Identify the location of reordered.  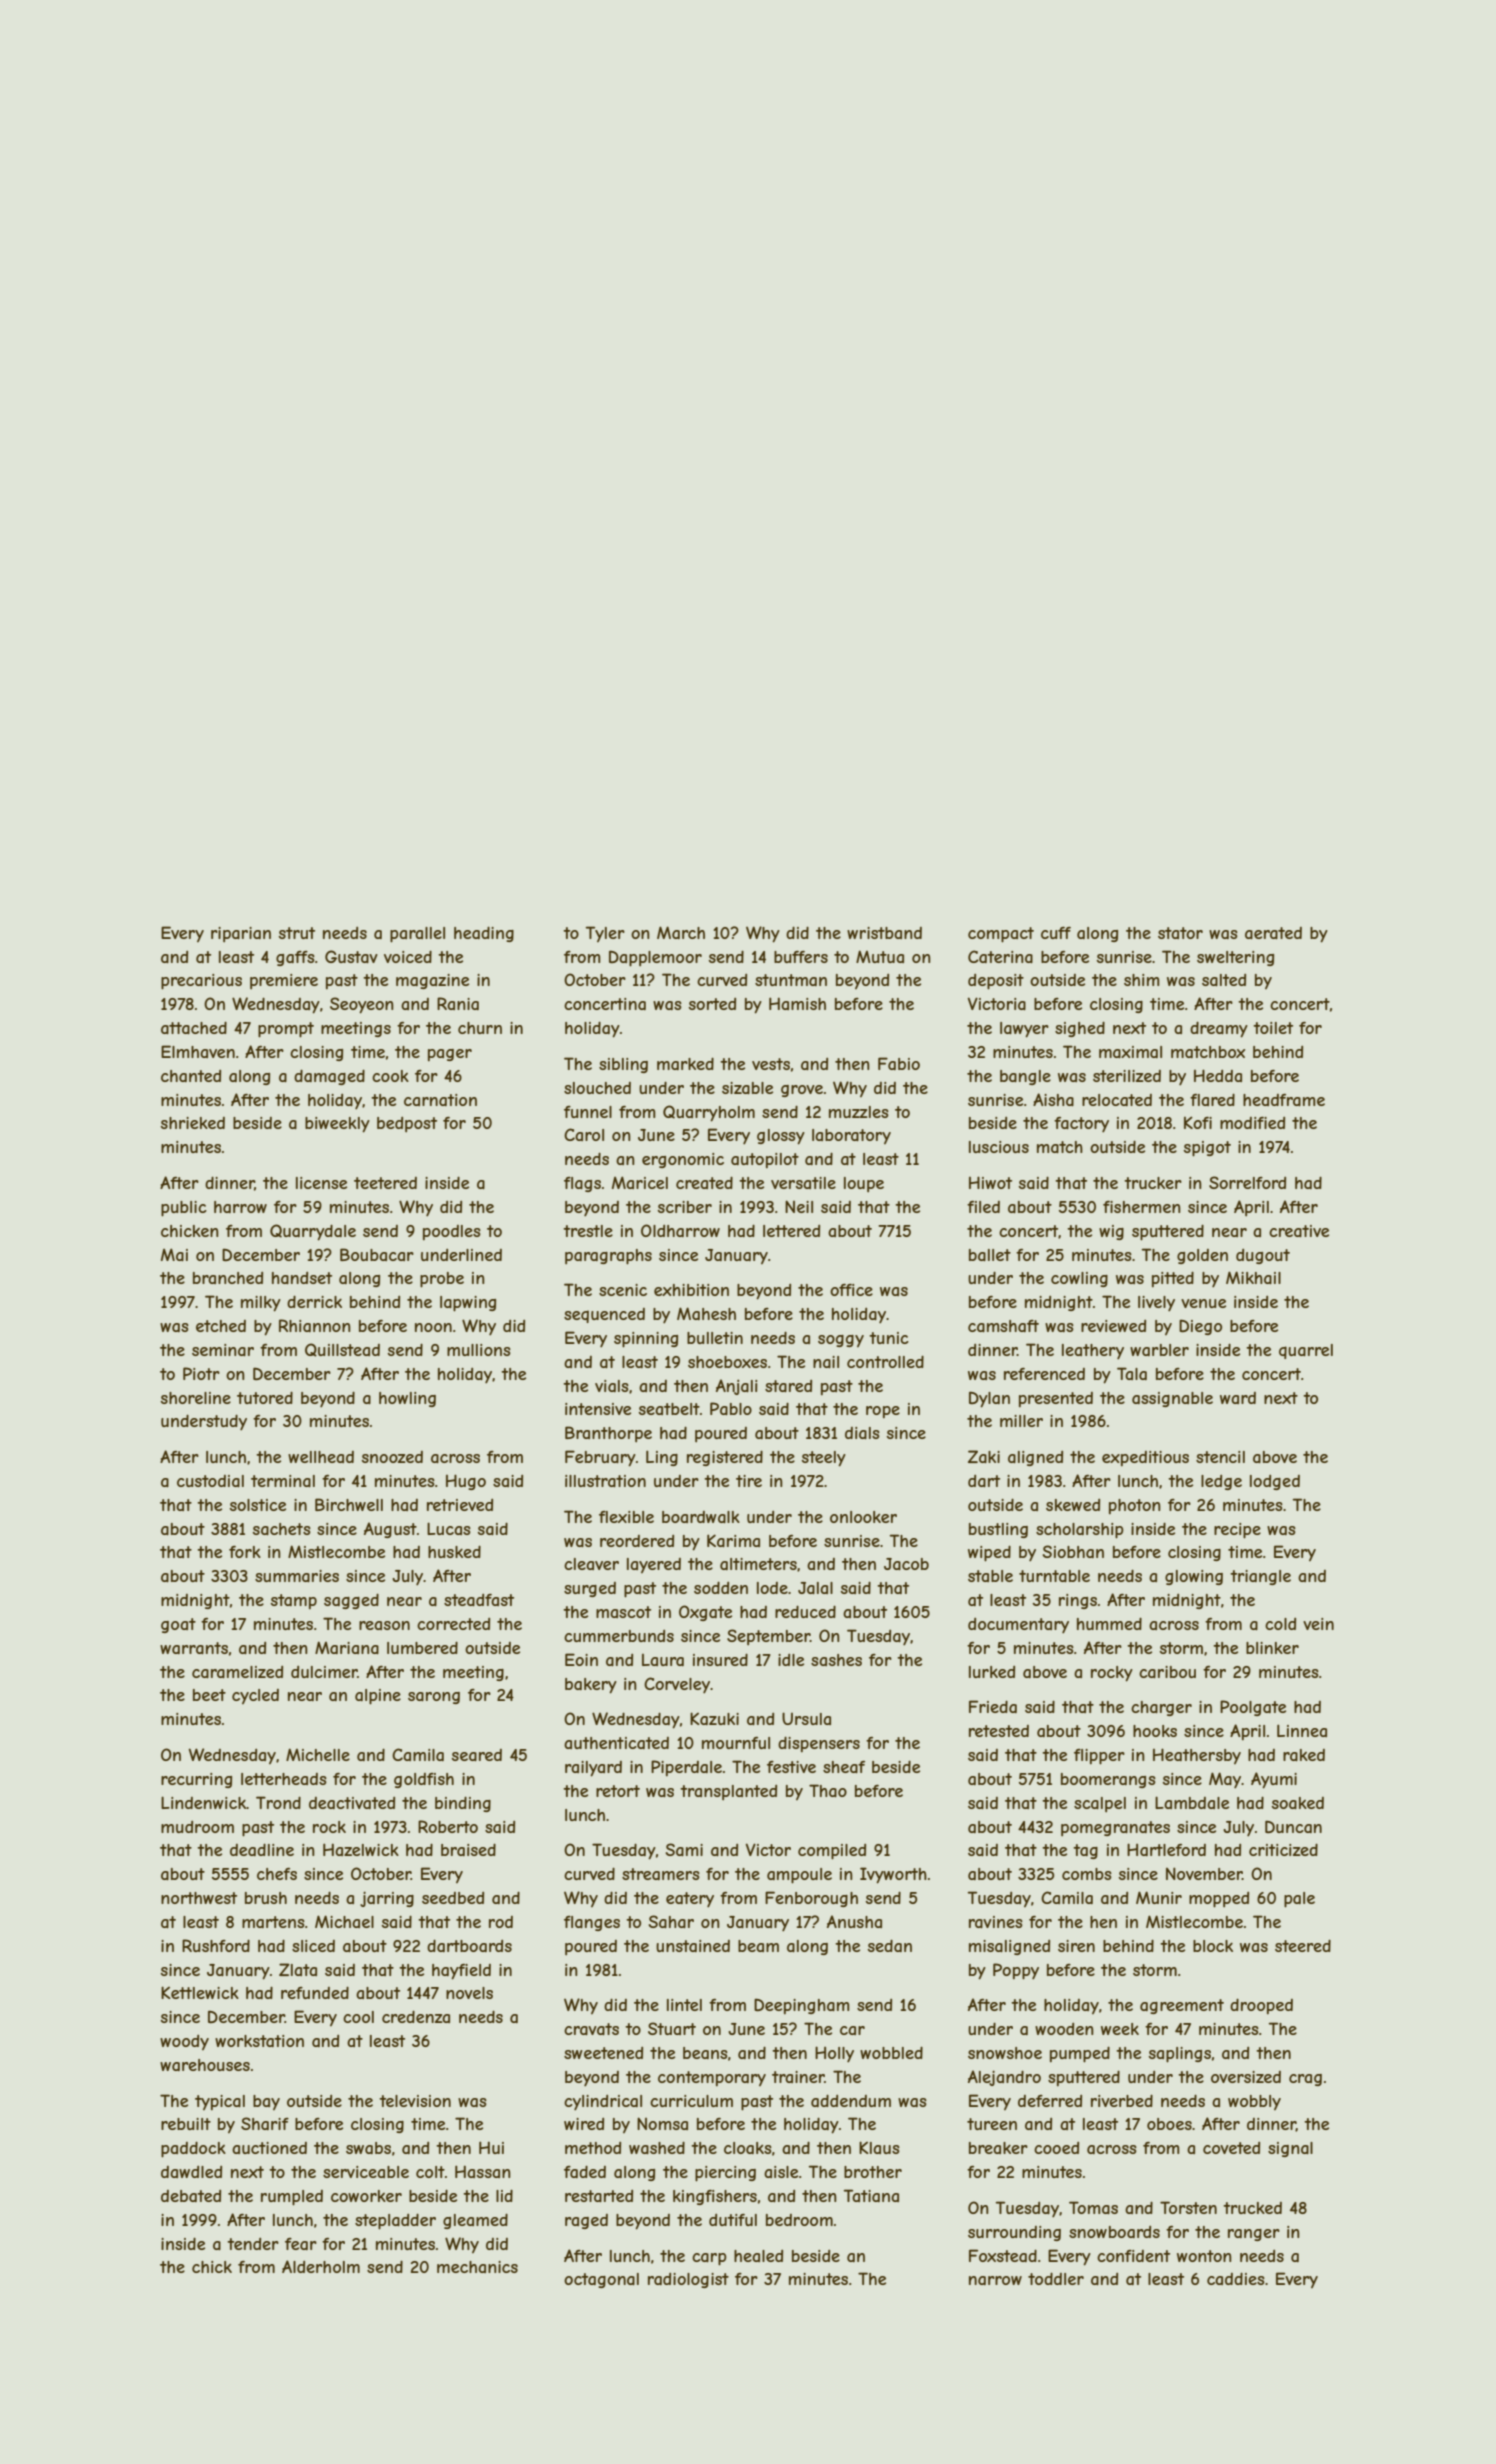
(637, 1541).
